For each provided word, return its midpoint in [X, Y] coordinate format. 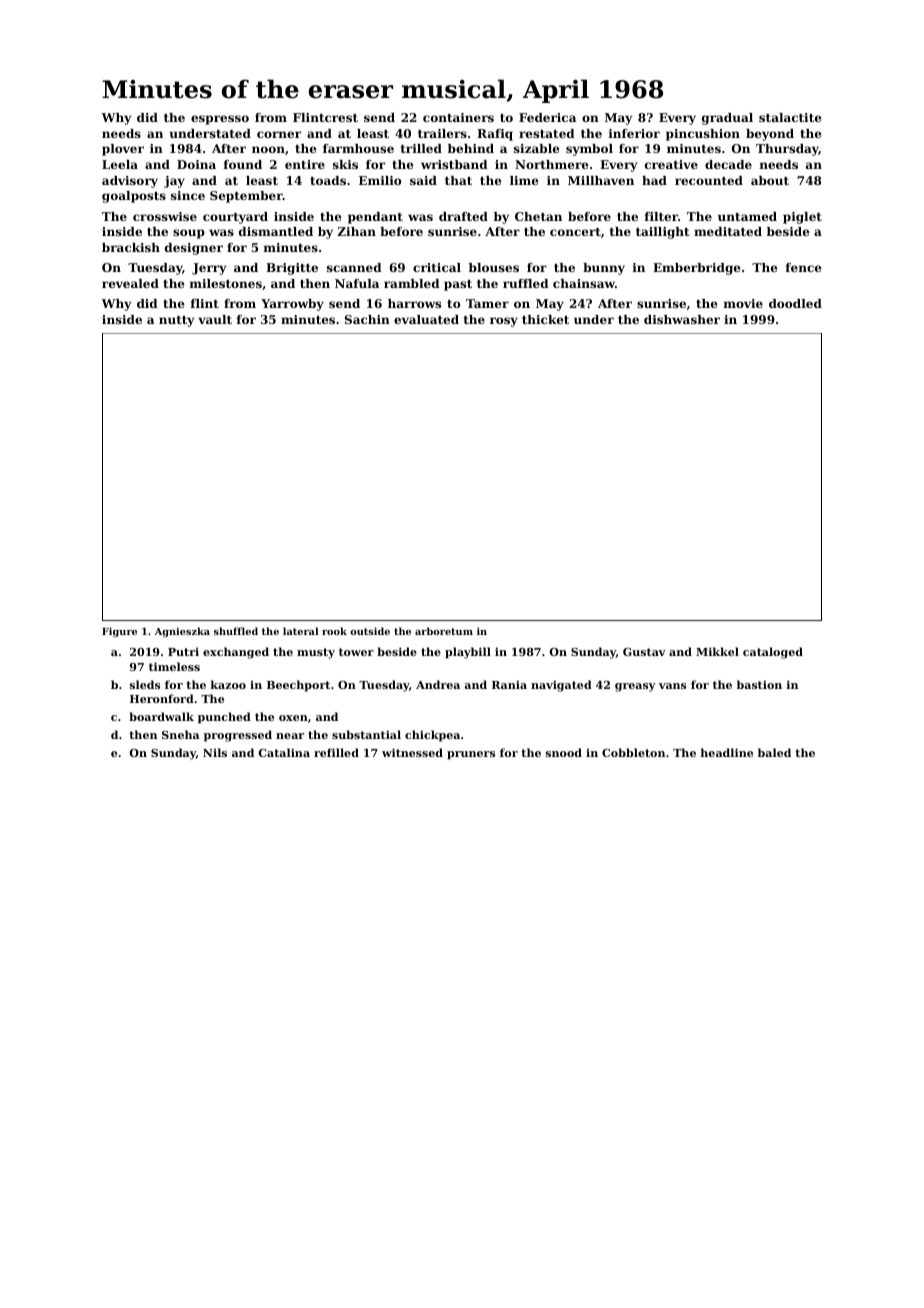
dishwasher [682, 319]
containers [458, 117]
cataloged [773, 653]
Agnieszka [182, 632]
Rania [509, 684]
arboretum [444, 631]
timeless [174, 666]
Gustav [644, 652]
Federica [547, 117]
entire [305, 164]
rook [334, 631]
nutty [176, 321]
